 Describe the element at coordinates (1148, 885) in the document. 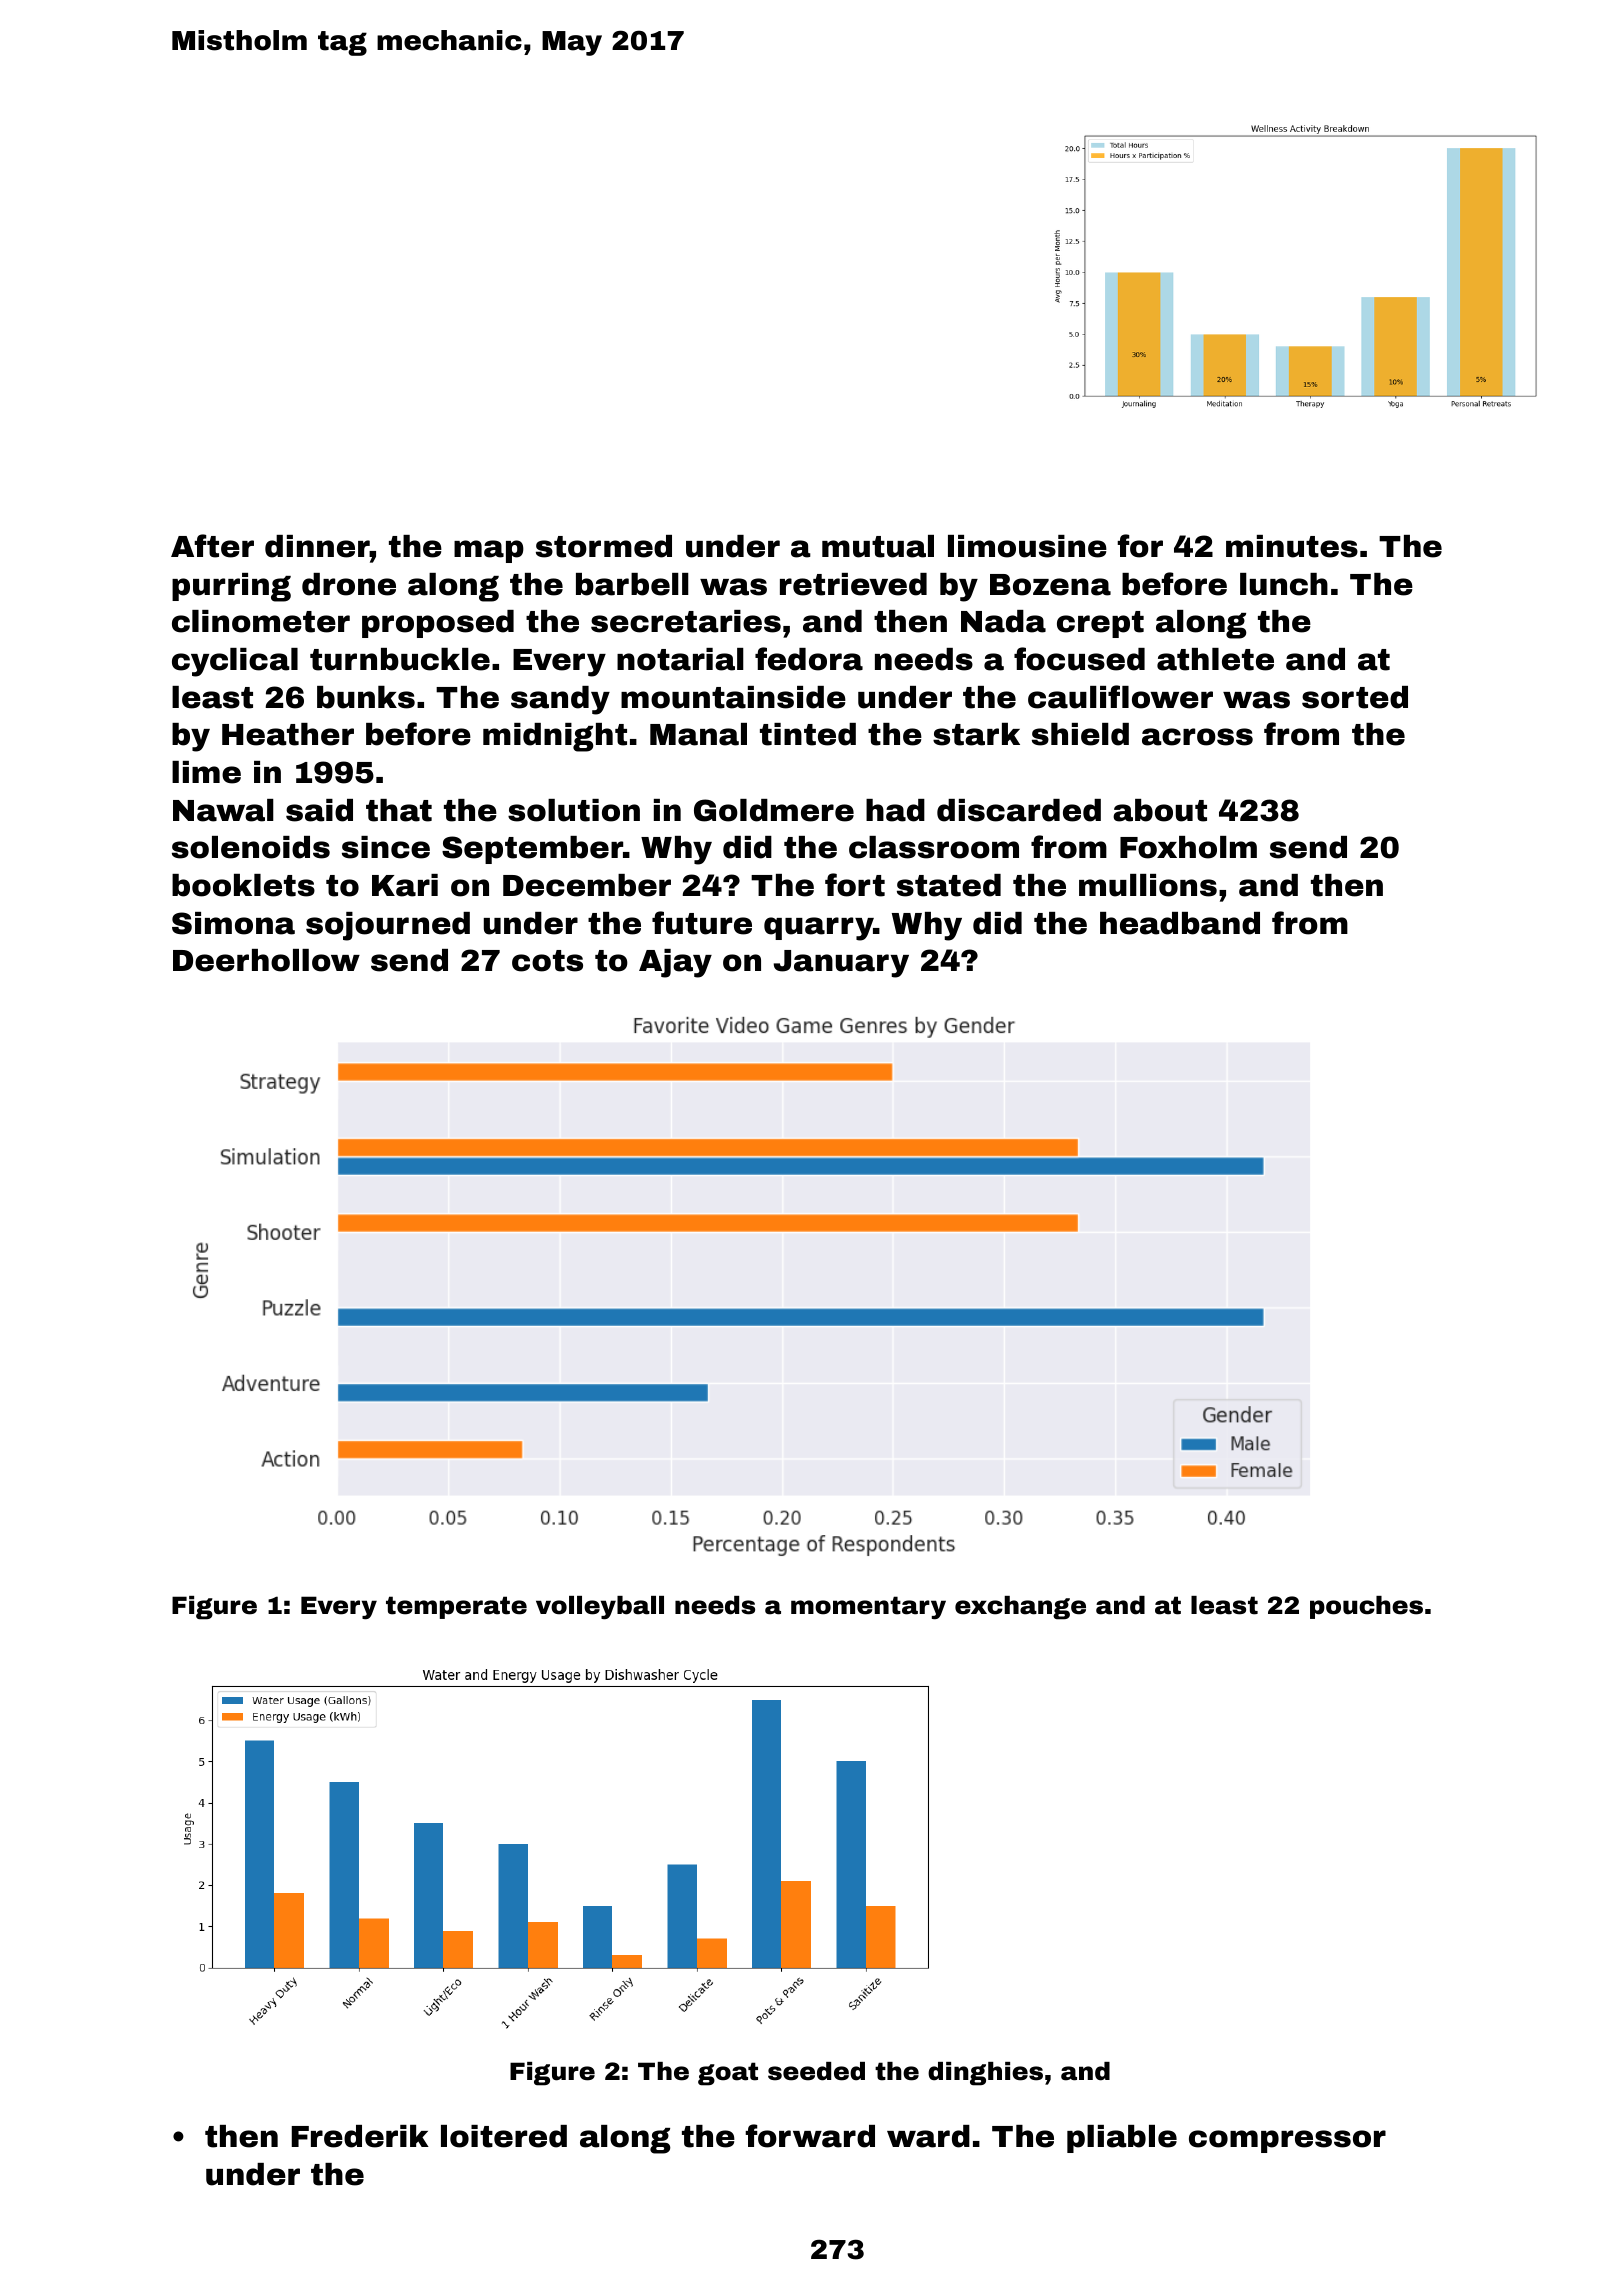

I see `mullions` at that location.
